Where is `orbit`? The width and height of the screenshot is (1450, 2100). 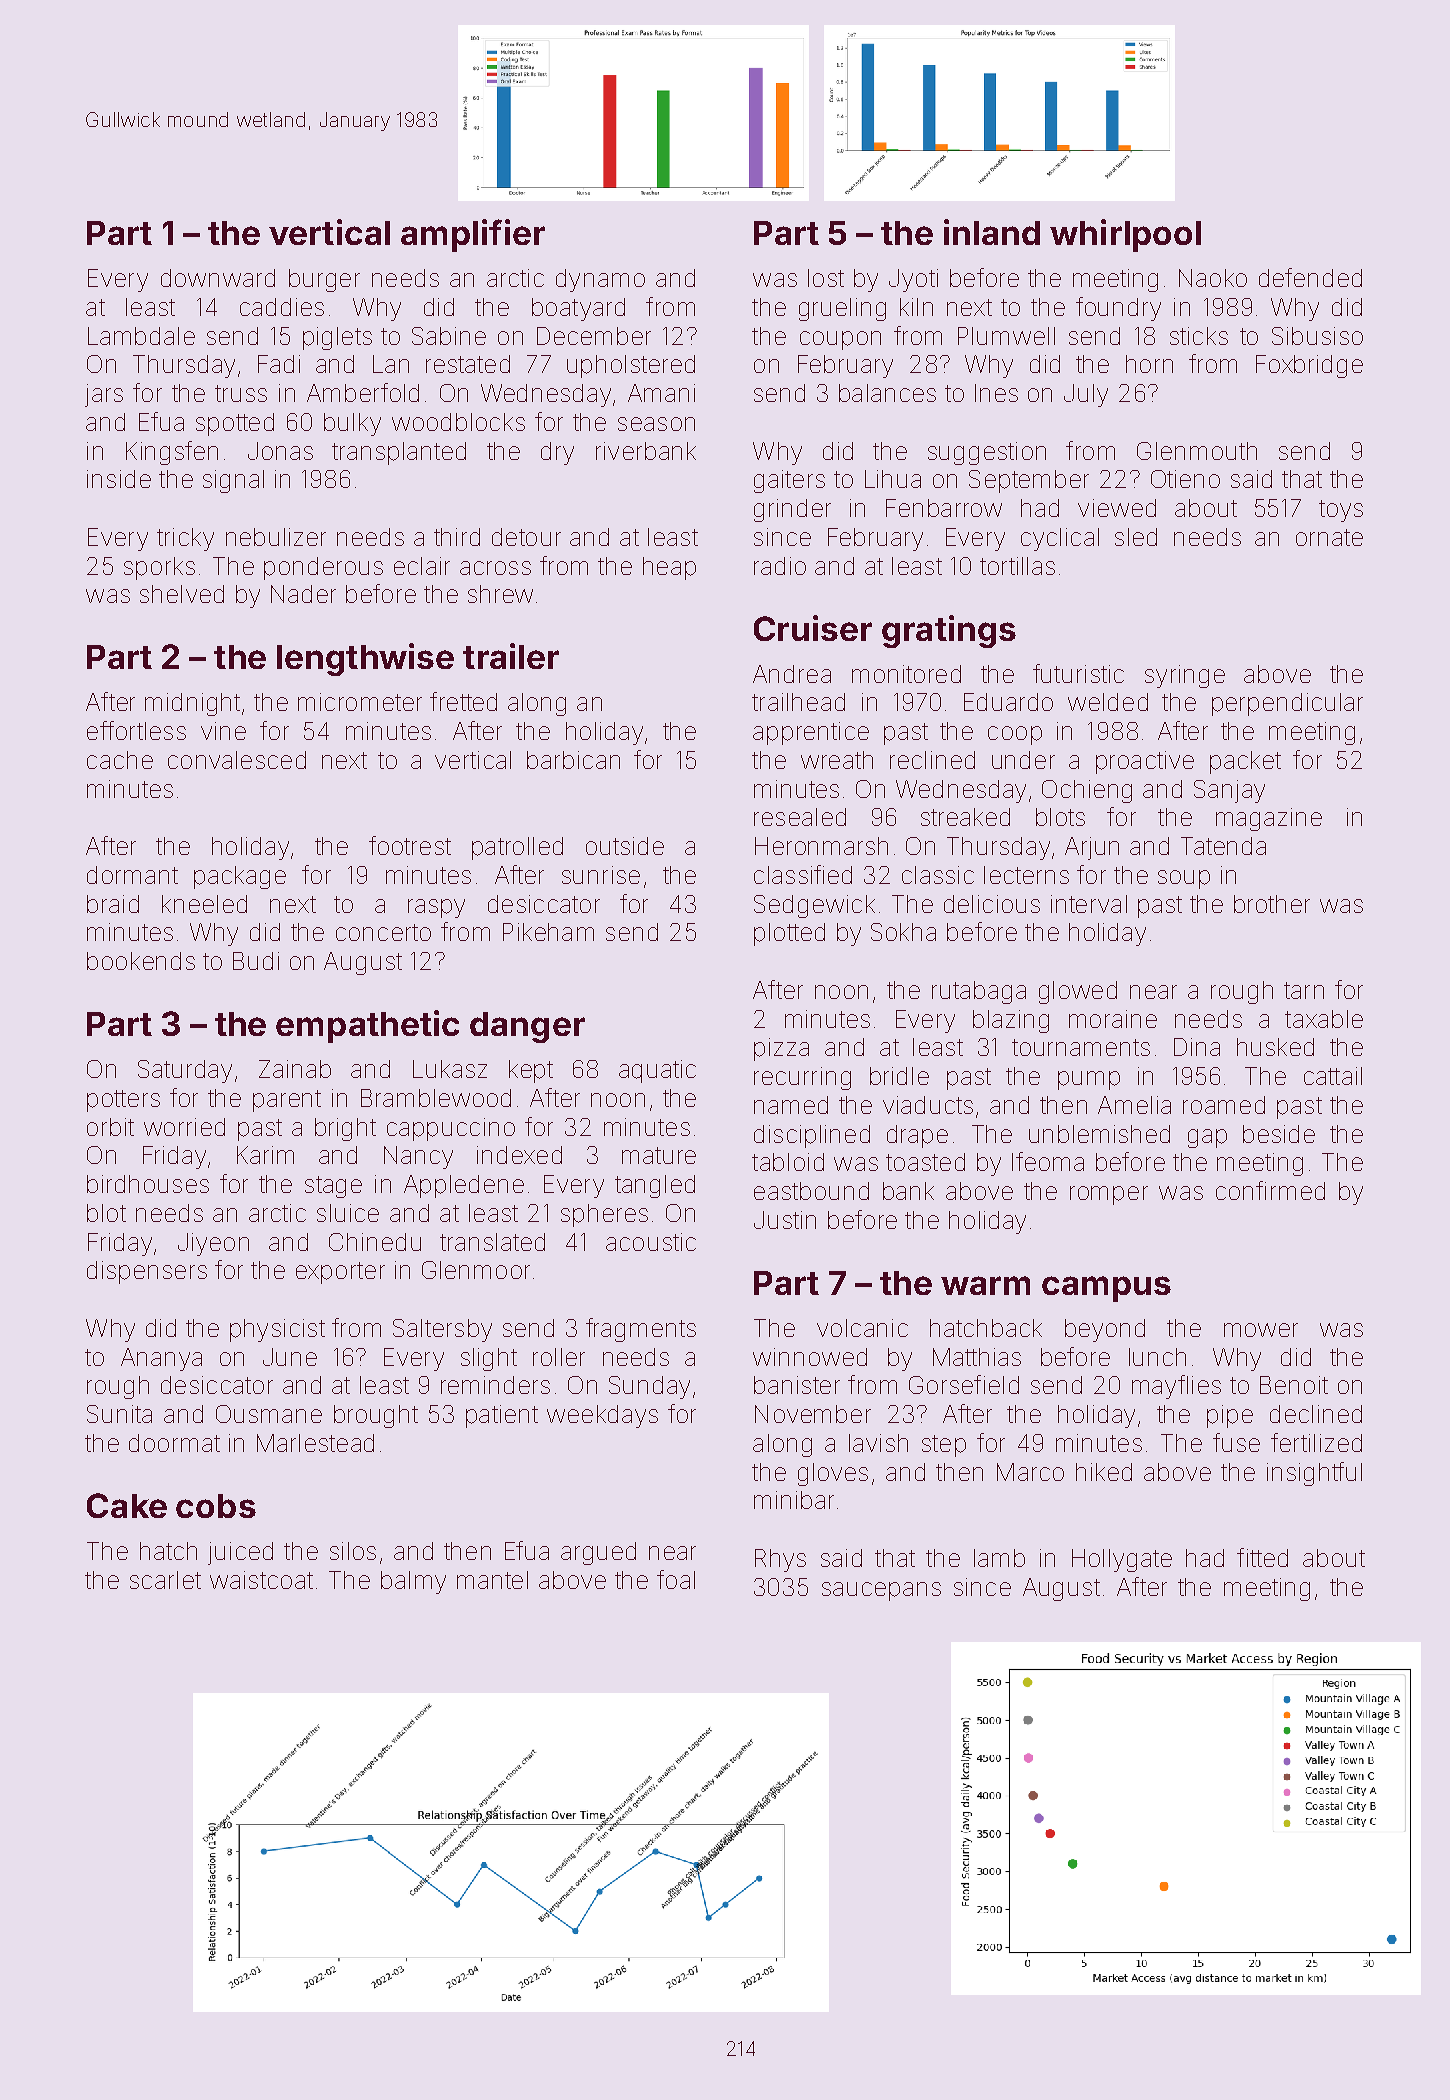 orbit is located at coordinates (110, 1127).
